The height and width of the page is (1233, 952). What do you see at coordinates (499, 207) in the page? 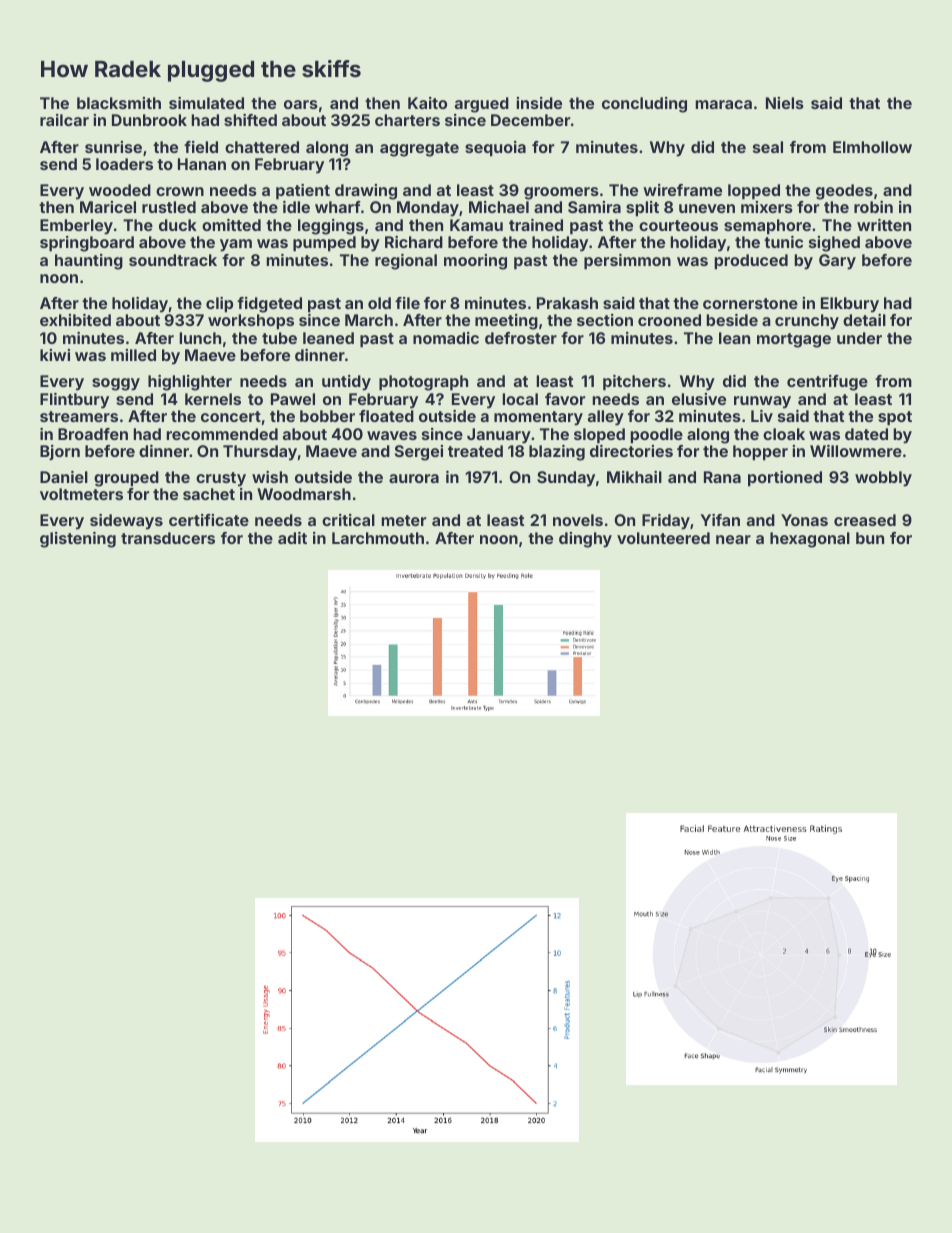
I see `Michael` at bounding box center [499, 207].
